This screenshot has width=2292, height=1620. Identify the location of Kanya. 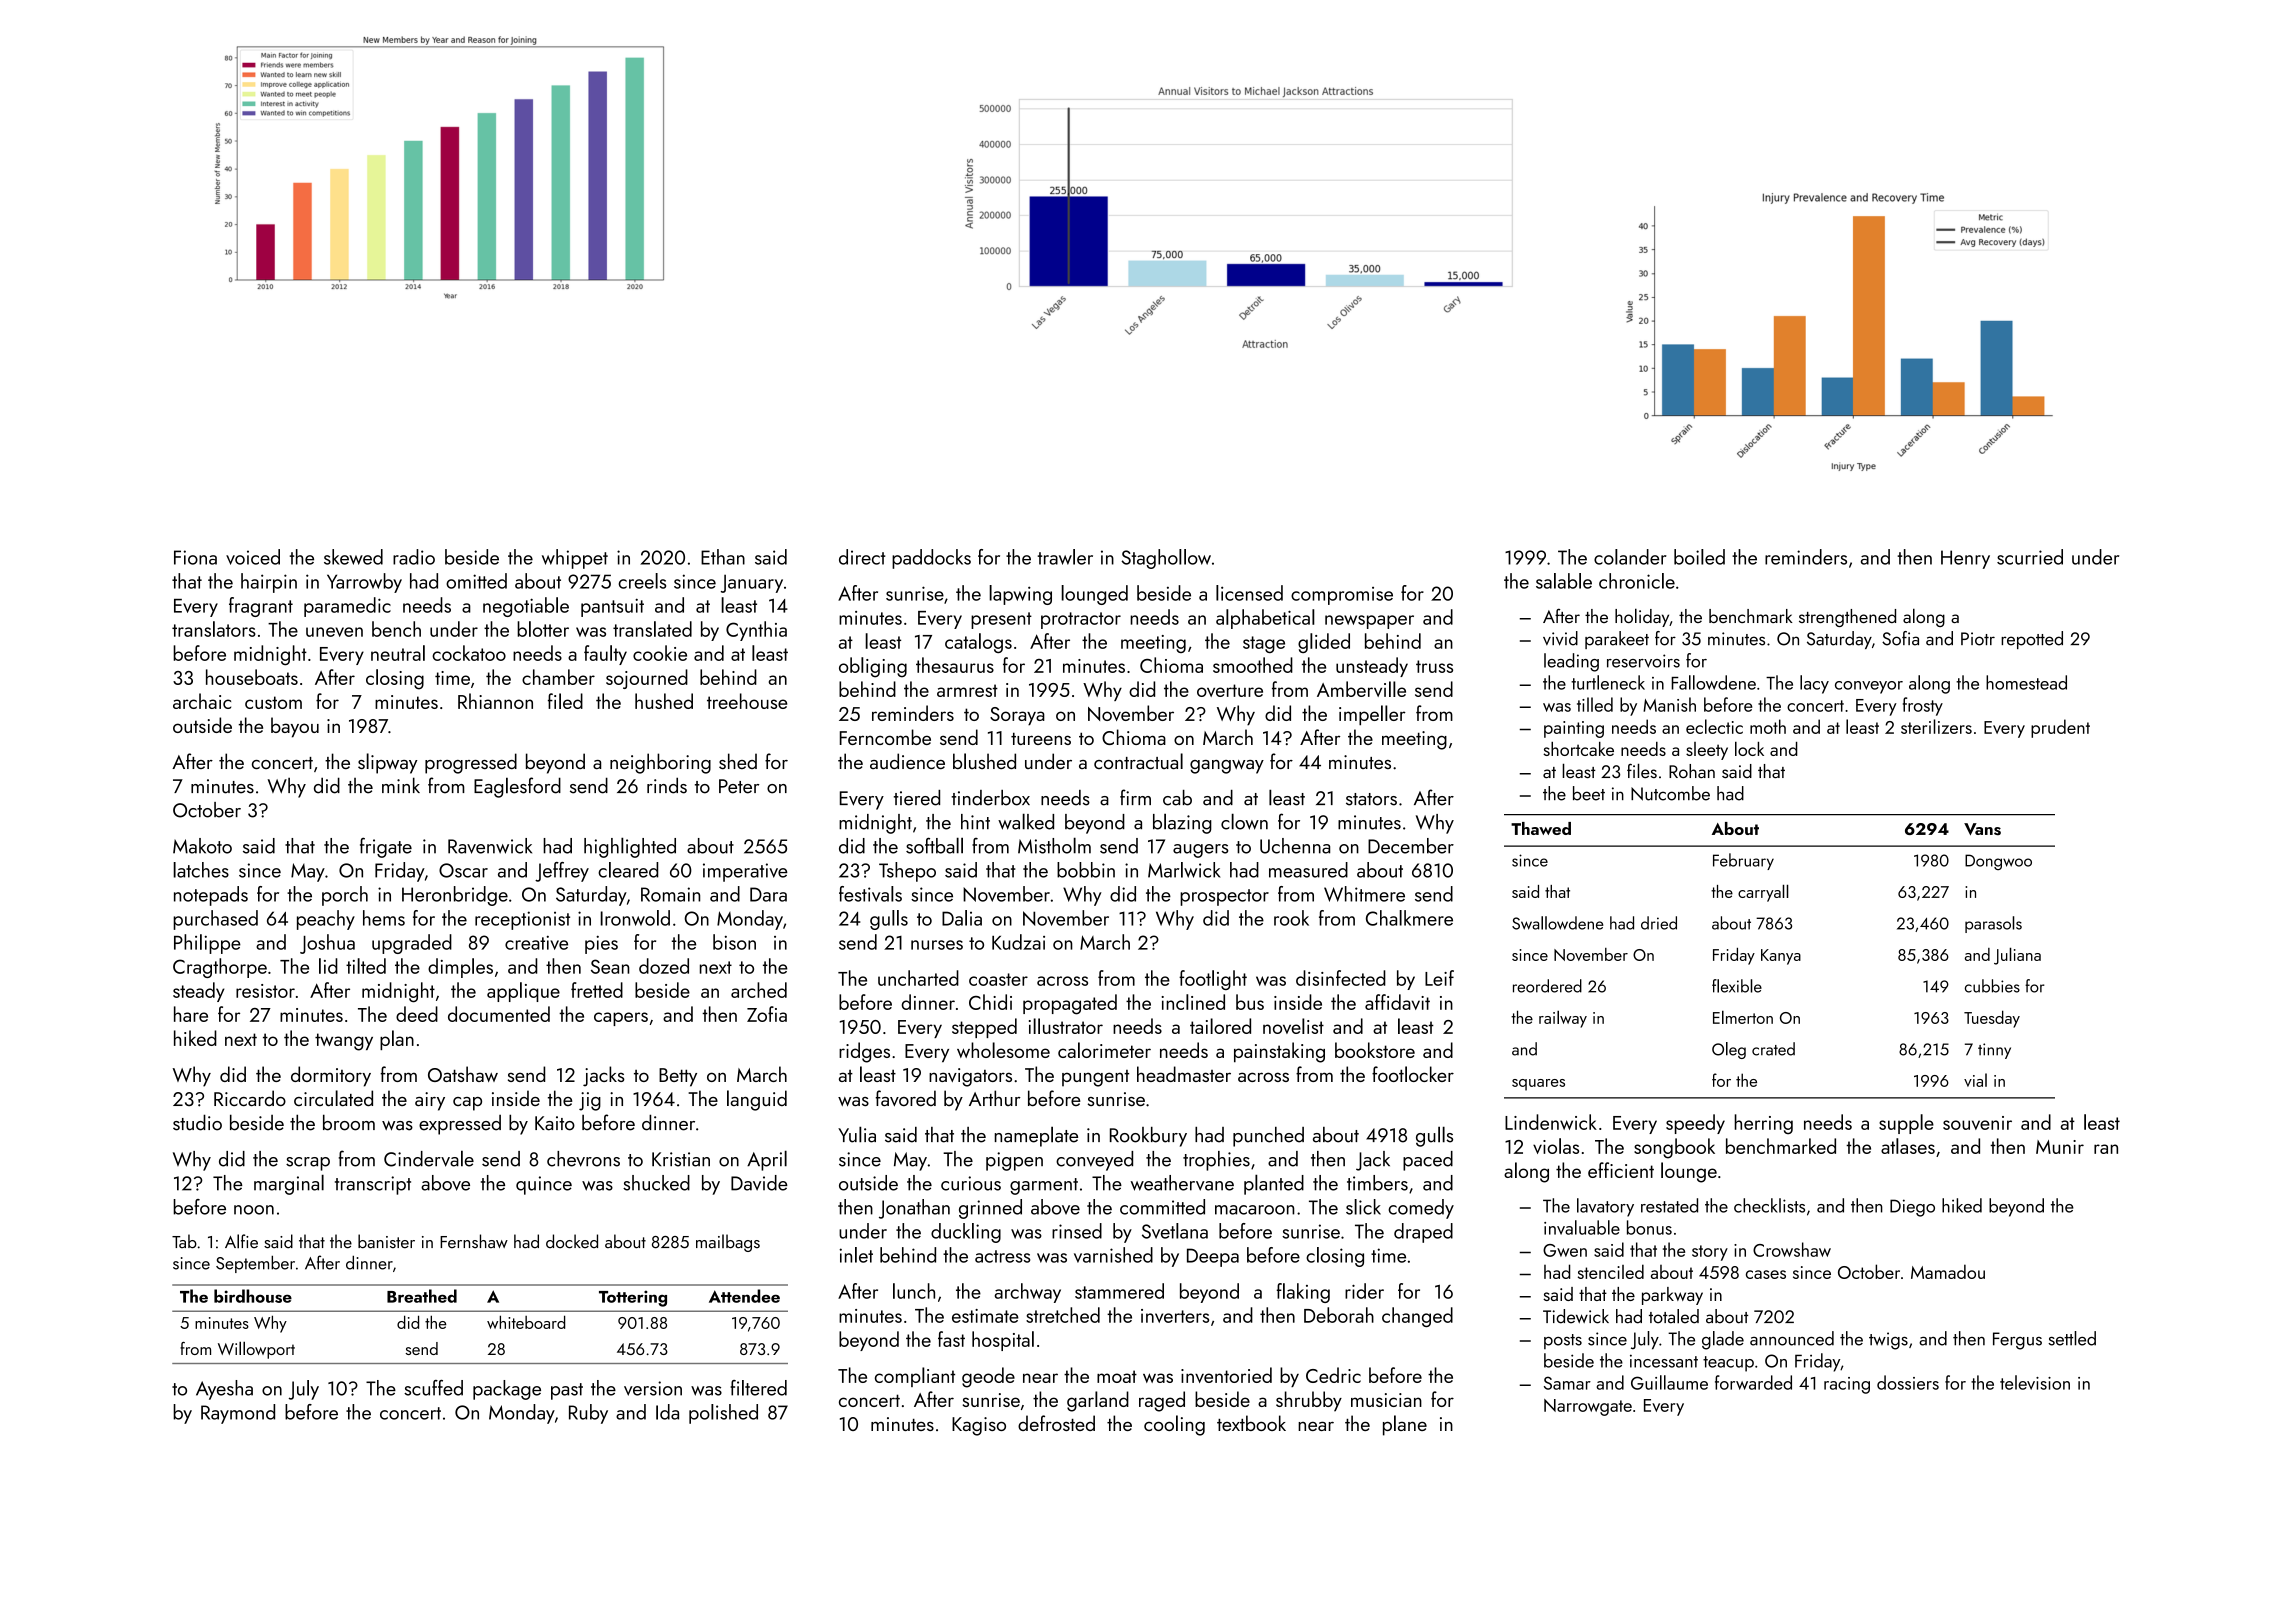
(1781, 957).
